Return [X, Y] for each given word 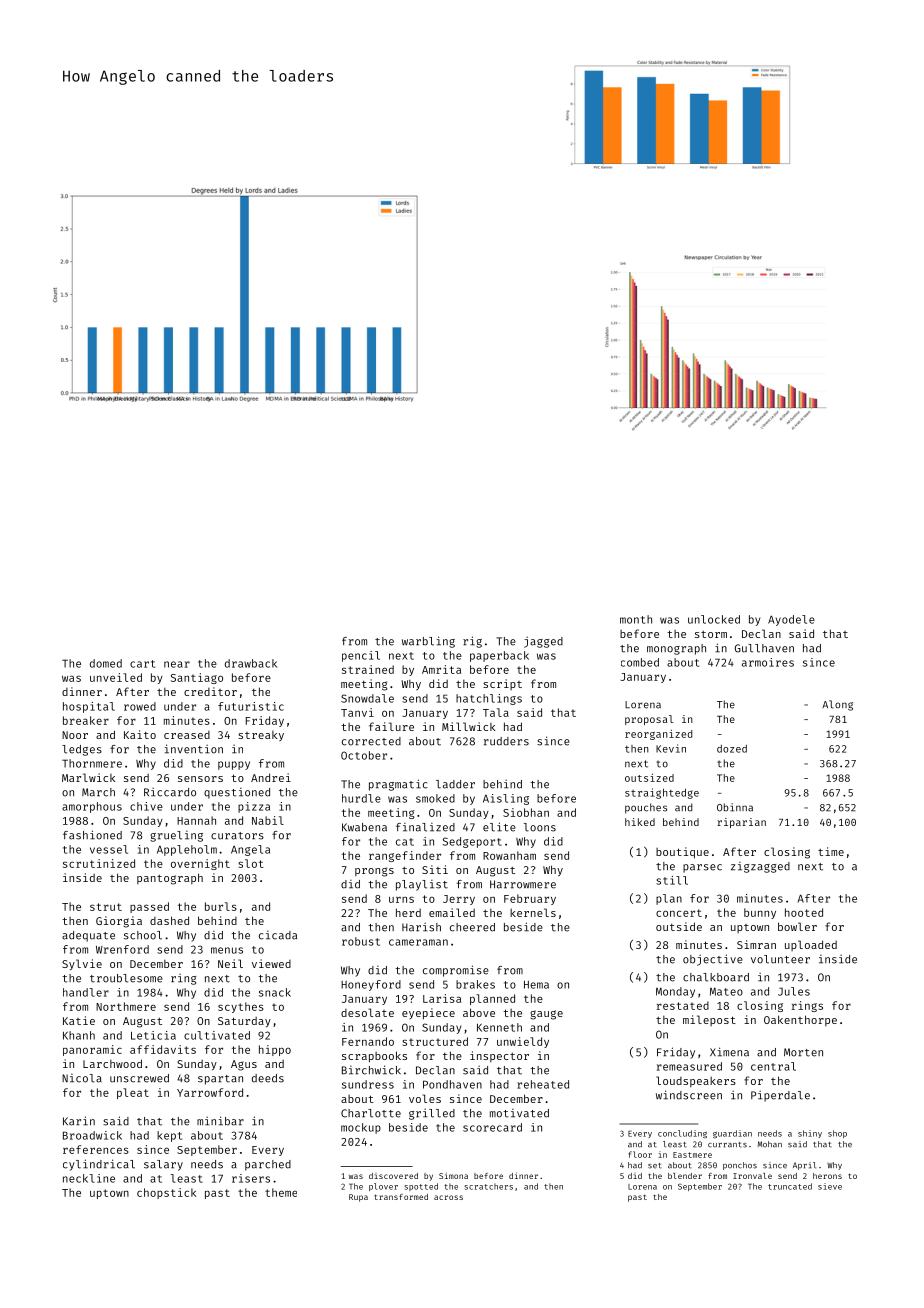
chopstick [166, 1193]
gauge [546, 1015]
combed [640, 662]
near [177, 664]
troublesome [126, 978]
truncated [790, 1186]
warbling [428, 642]
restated [683, 1005]
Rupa [358, 1198]
